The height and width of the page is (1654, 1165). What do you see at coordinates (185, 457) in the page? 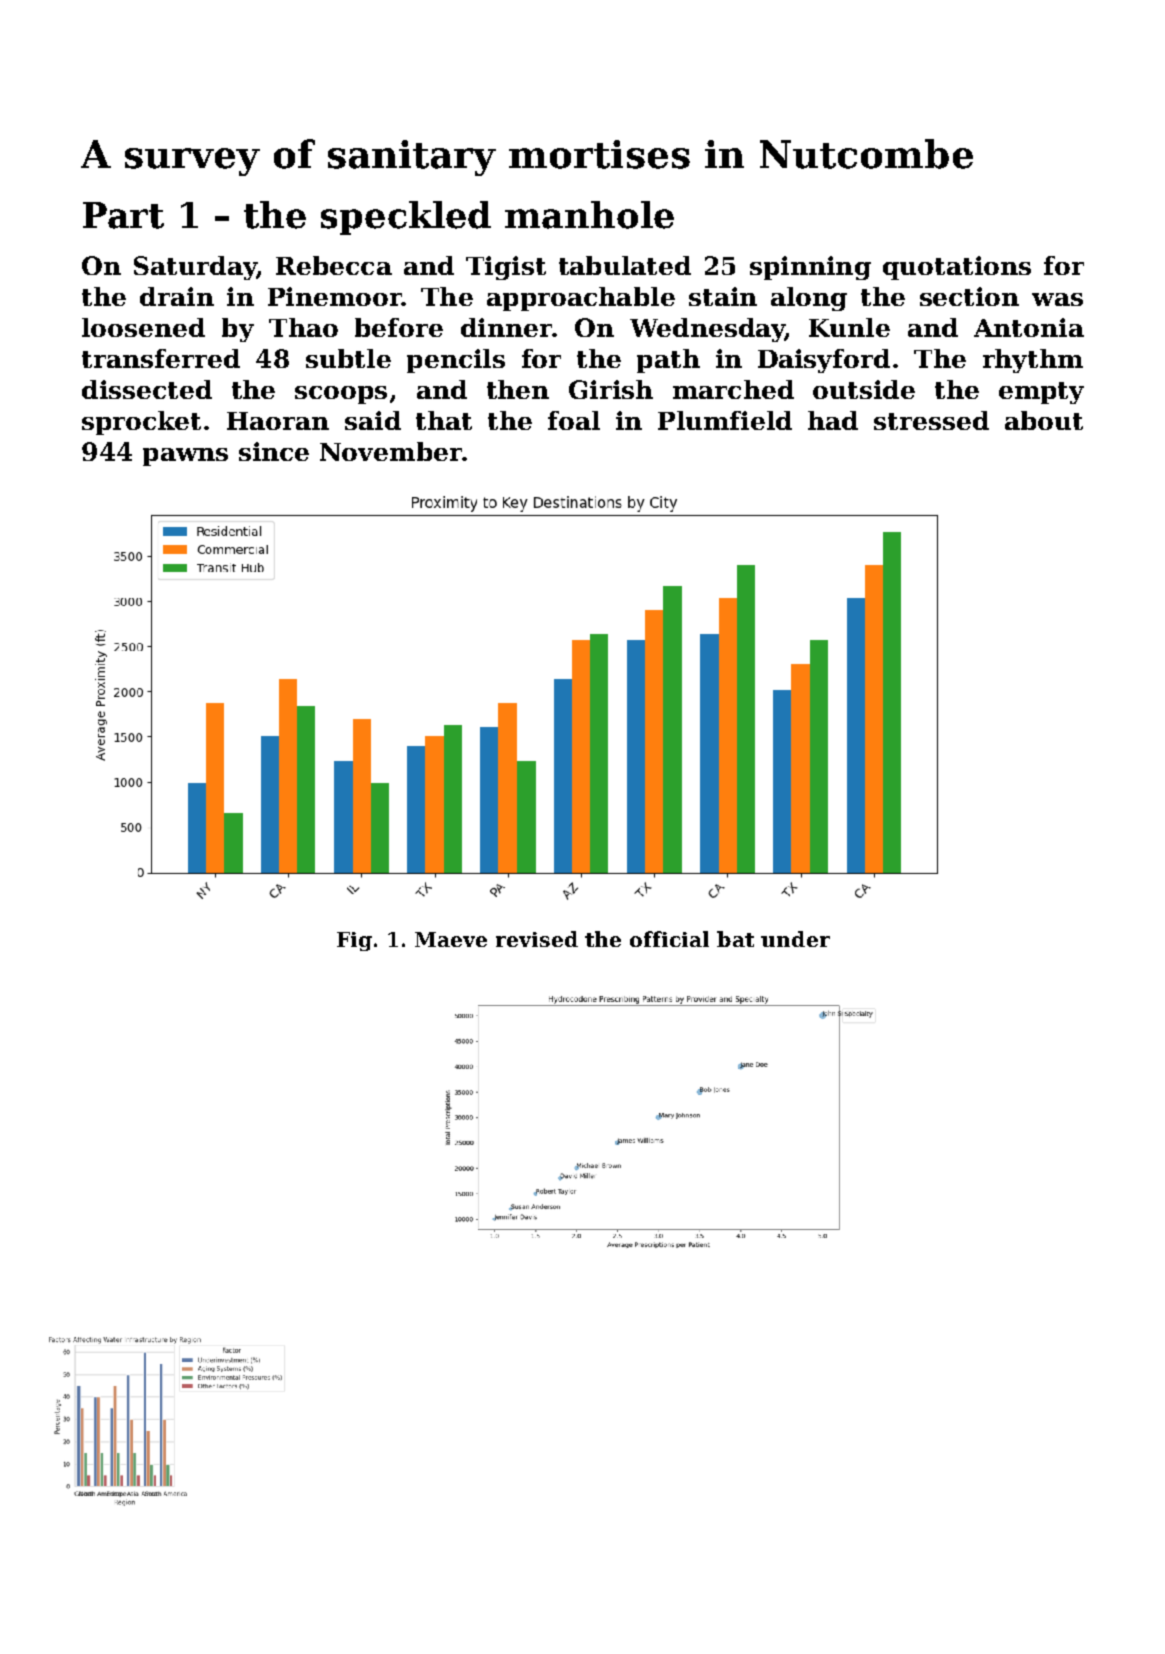
I see `pawns` at bounding box center [185, 457].
